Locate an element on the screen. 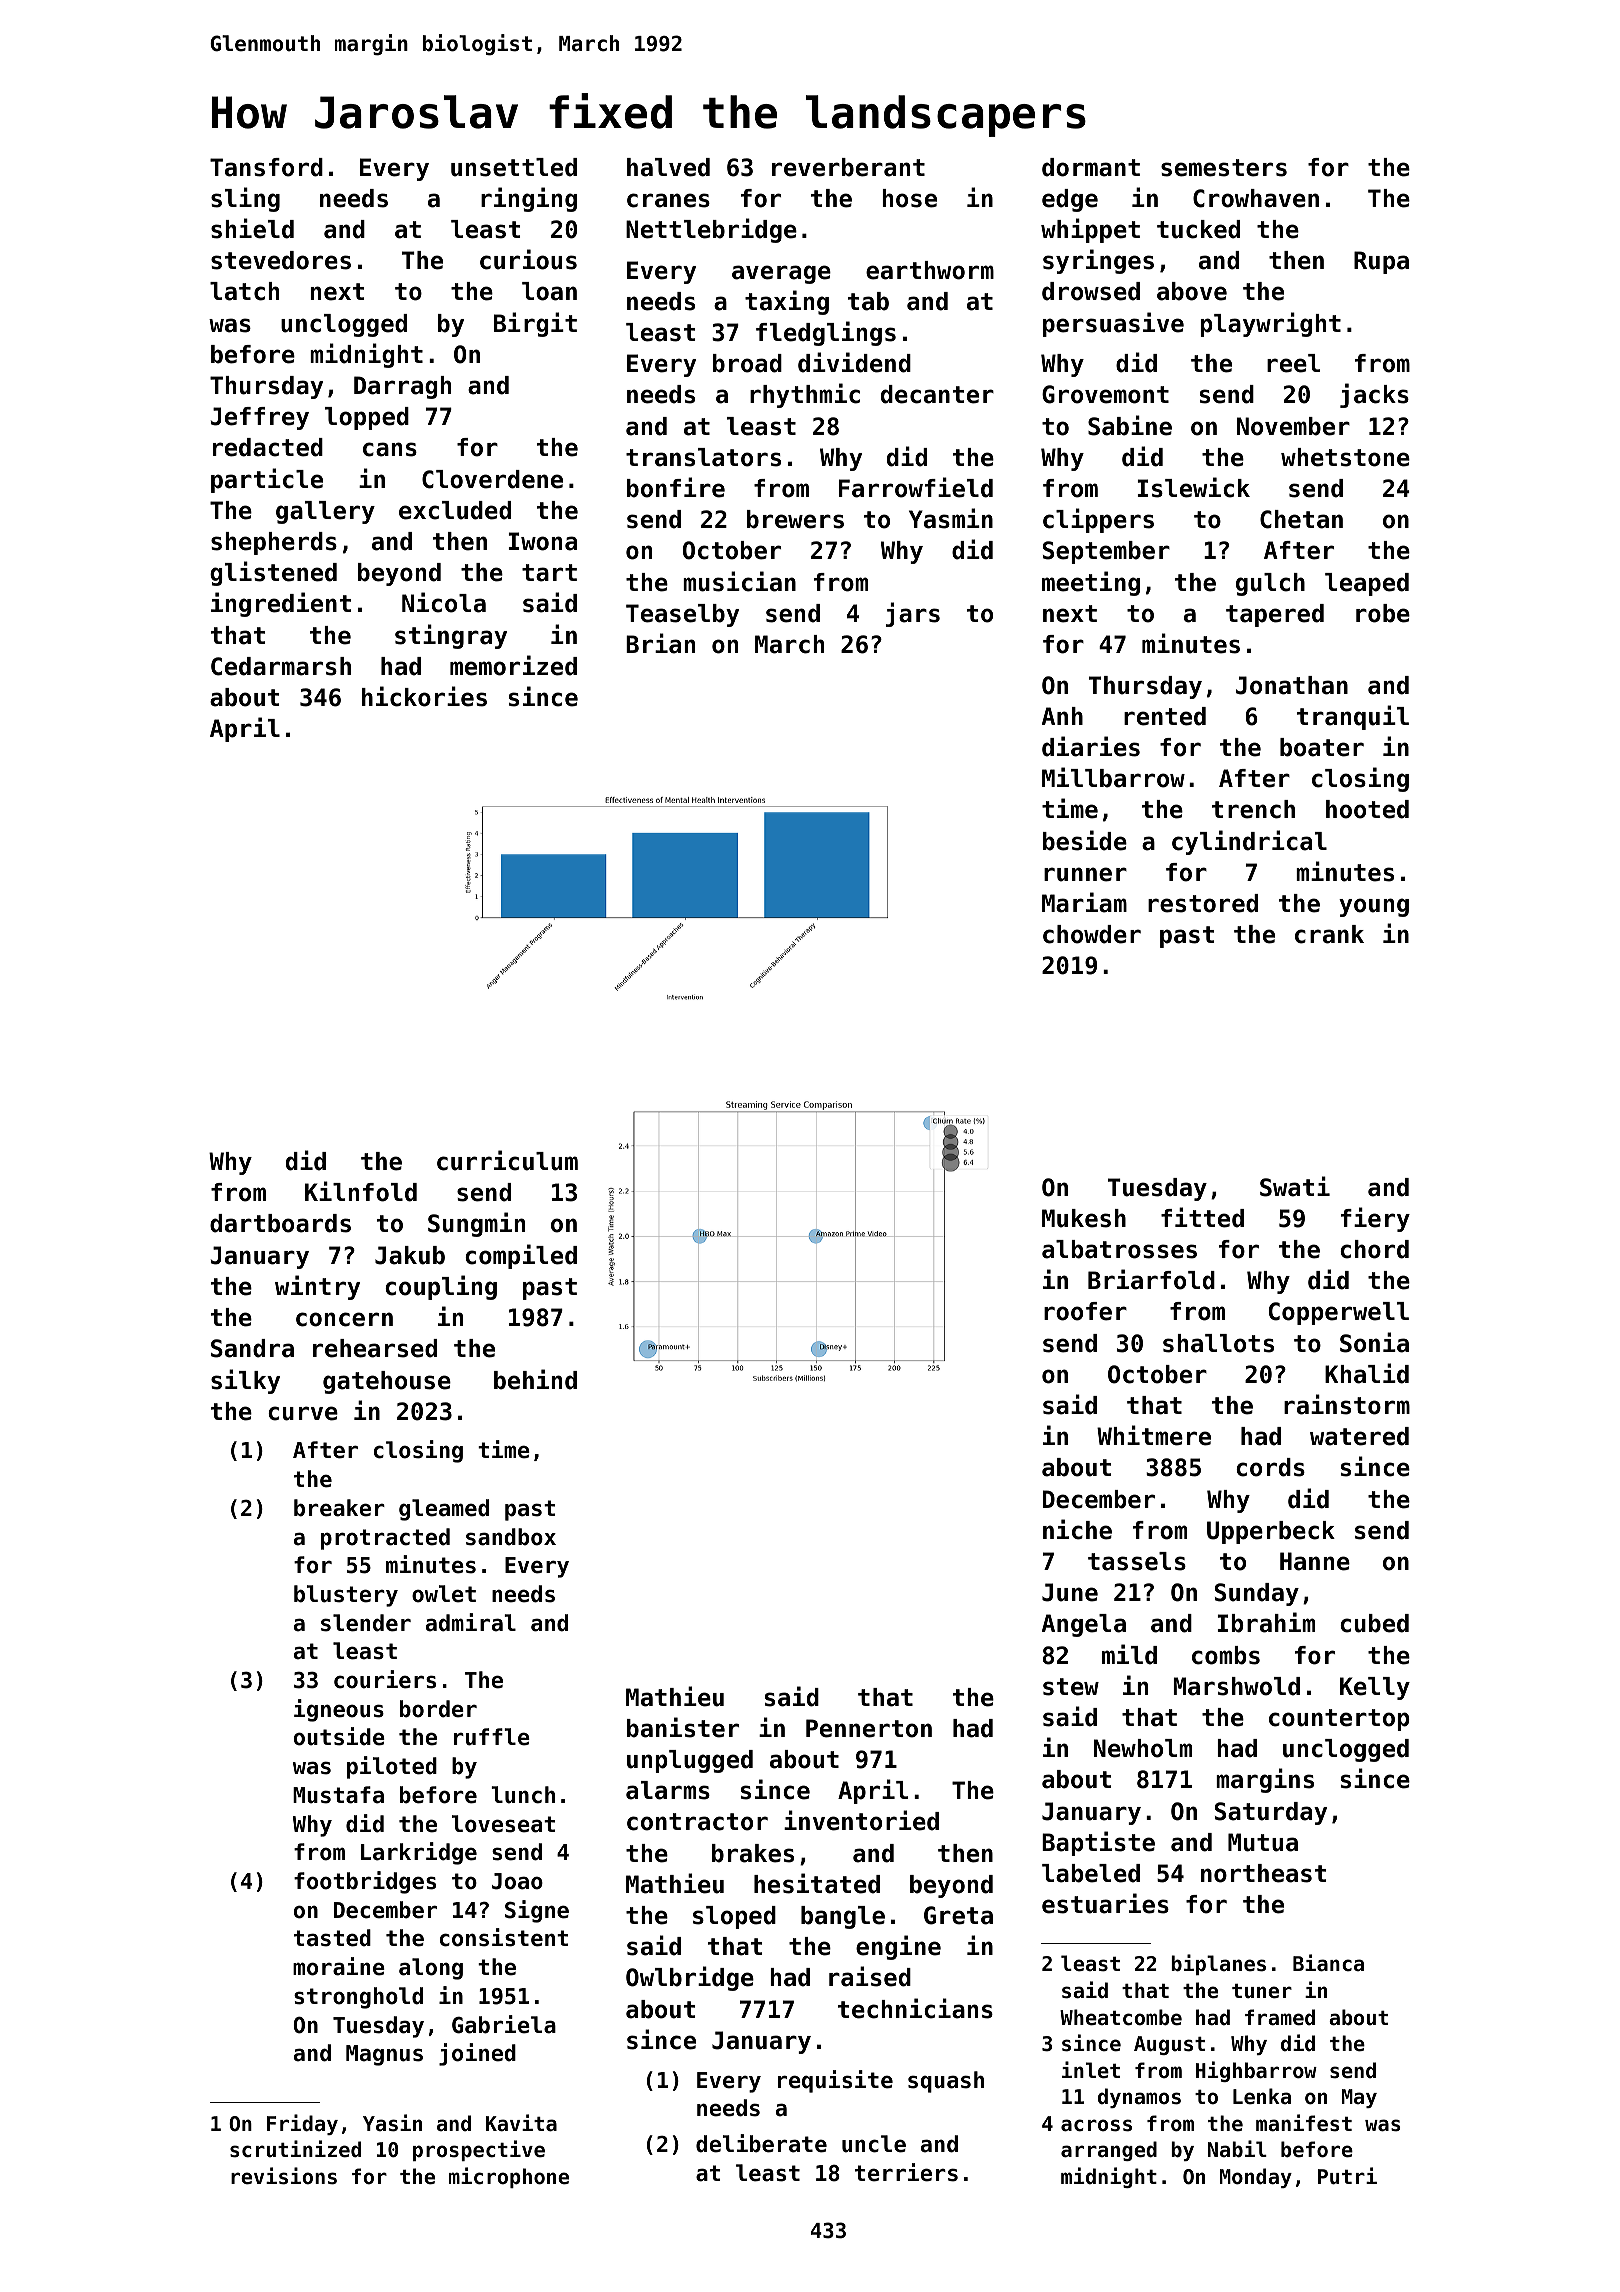 The image size is (1620, 2292). Marshwold is located at coordinates (1236, 1686).
